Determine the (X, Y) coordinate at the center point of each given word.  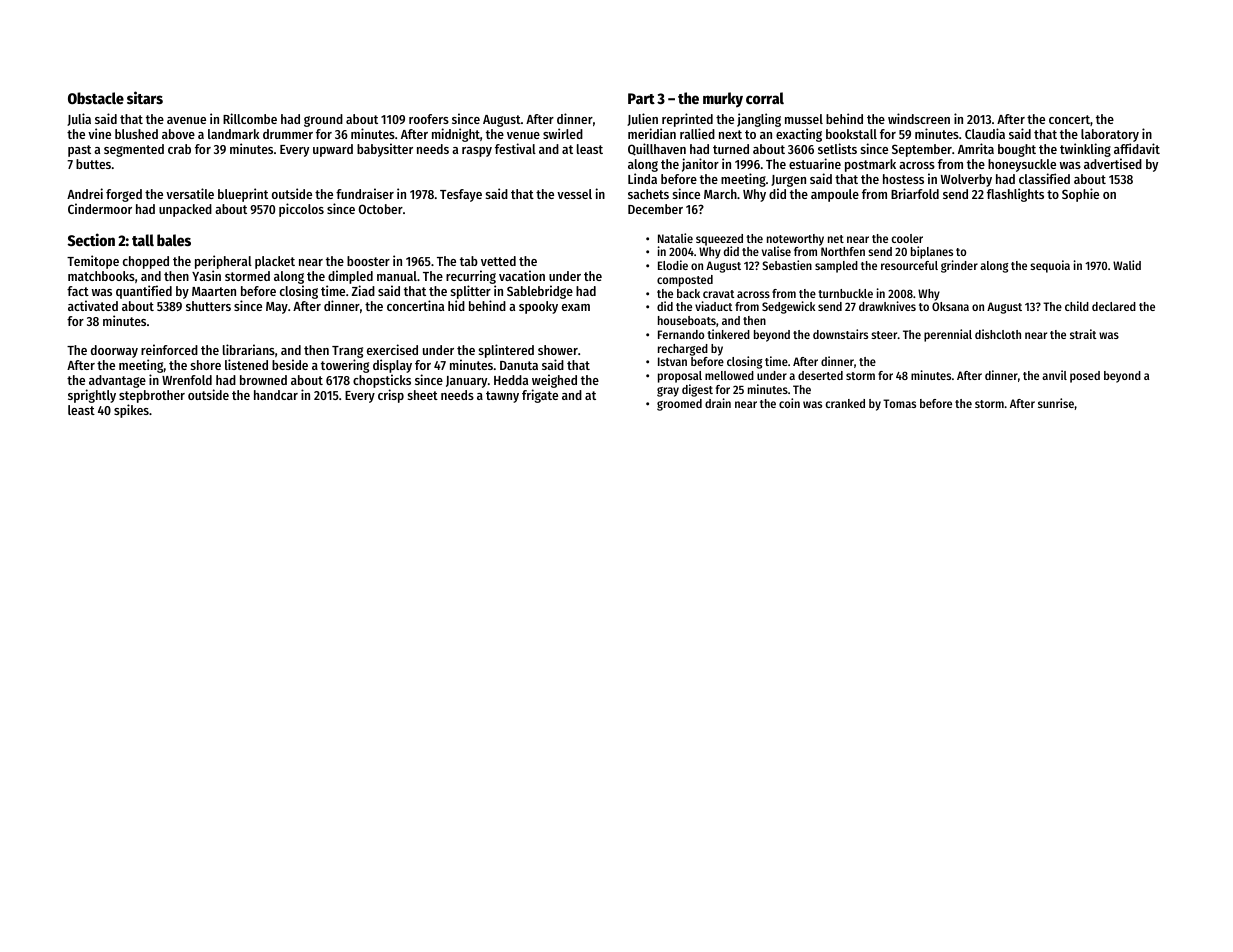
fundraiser (365, 193)
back (688, 293)
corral (765, 98)
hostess (903, 179)
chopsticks (382, 381)
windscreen (919, 118)
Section (91, 239)
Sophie (1080, 195)
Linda (642, 178)
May (277, 308)
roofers (429, 119)
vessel (574, 194)
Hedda (511, 380)
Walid (1127, 265)
